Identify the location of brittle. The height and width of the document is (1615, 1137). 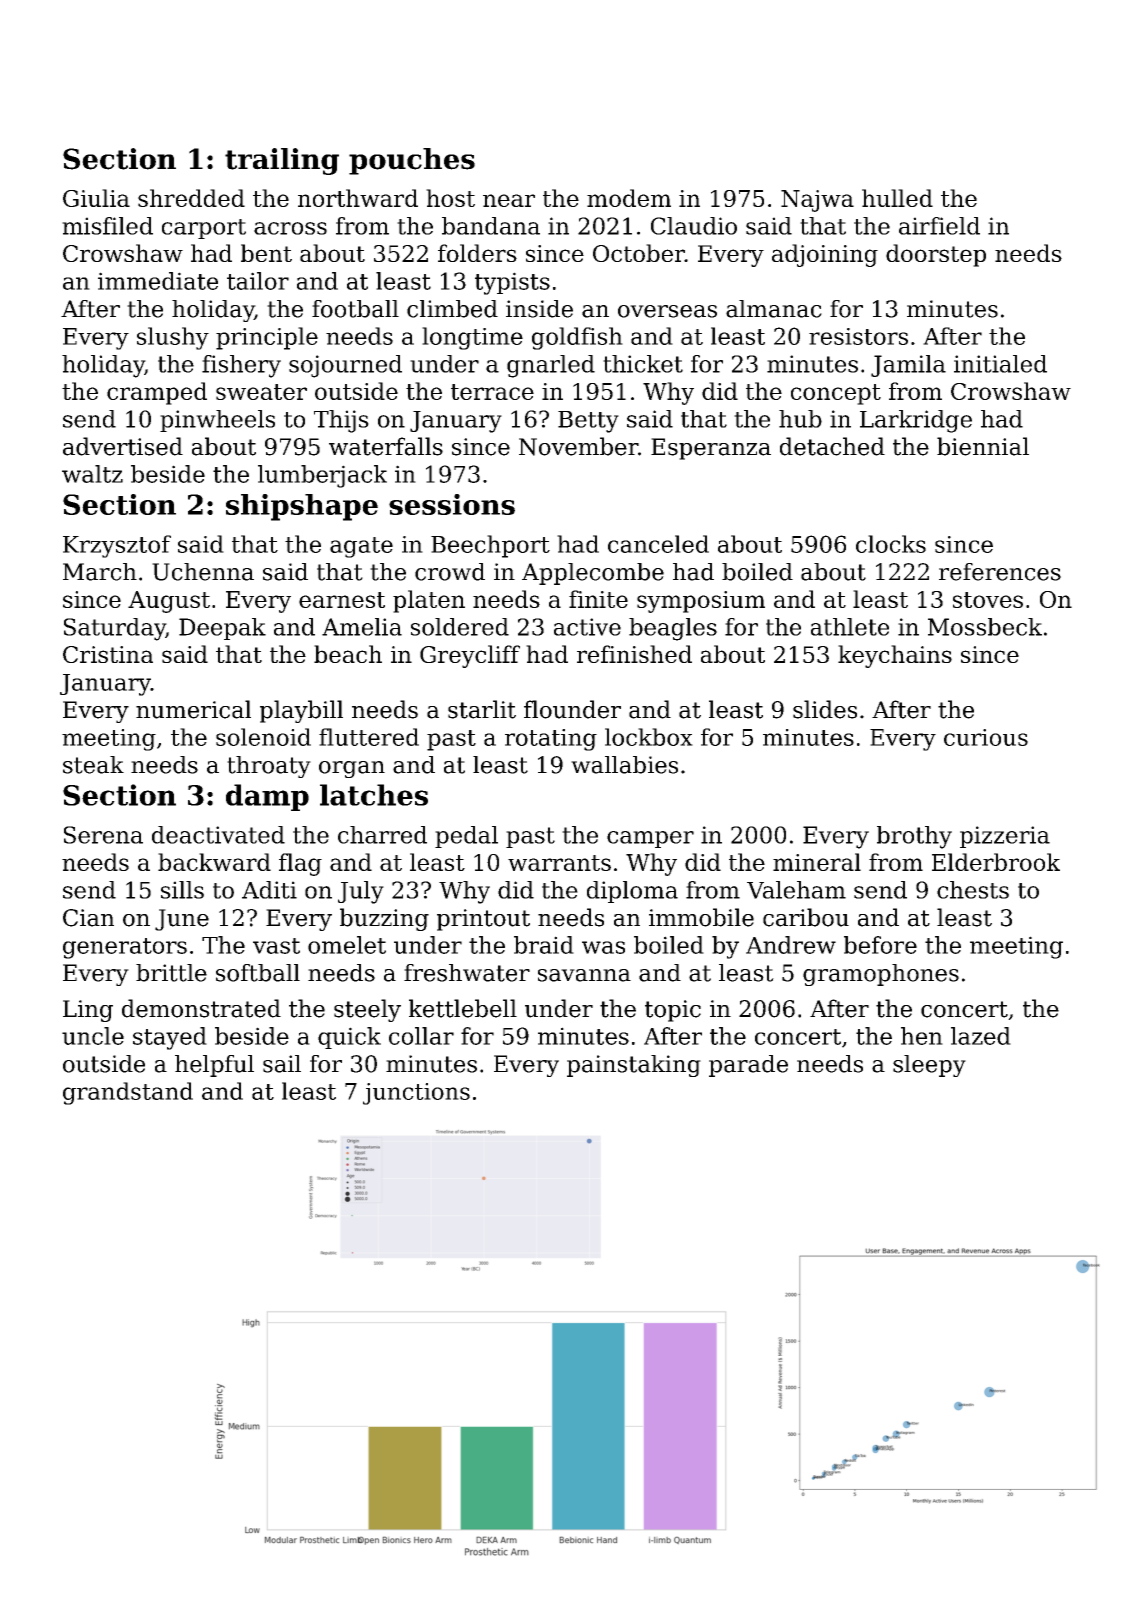
(171, 973).
